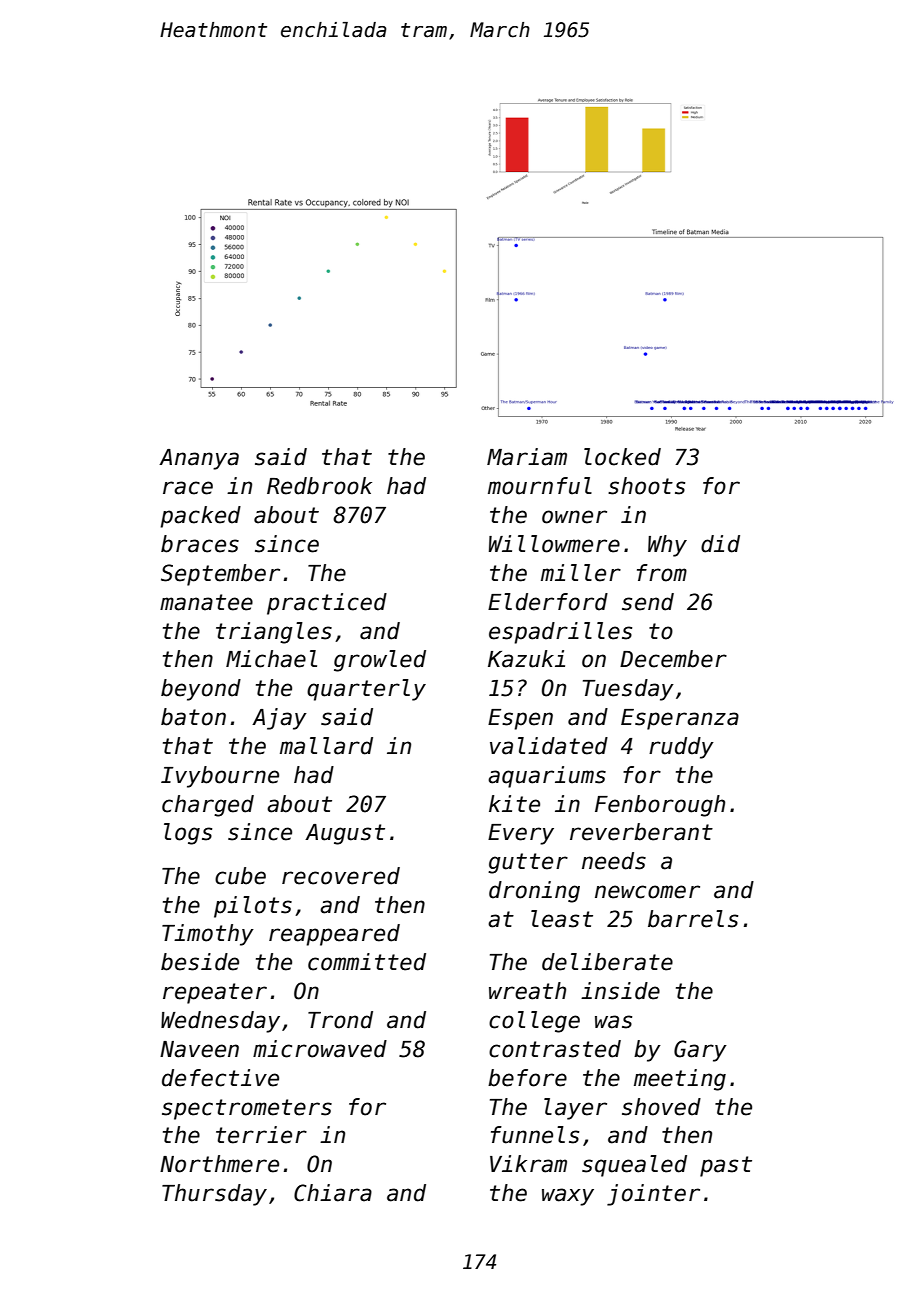  Describe the element at coordinates (681, 748) in the screenshot. I see `ruddy` at that location.
